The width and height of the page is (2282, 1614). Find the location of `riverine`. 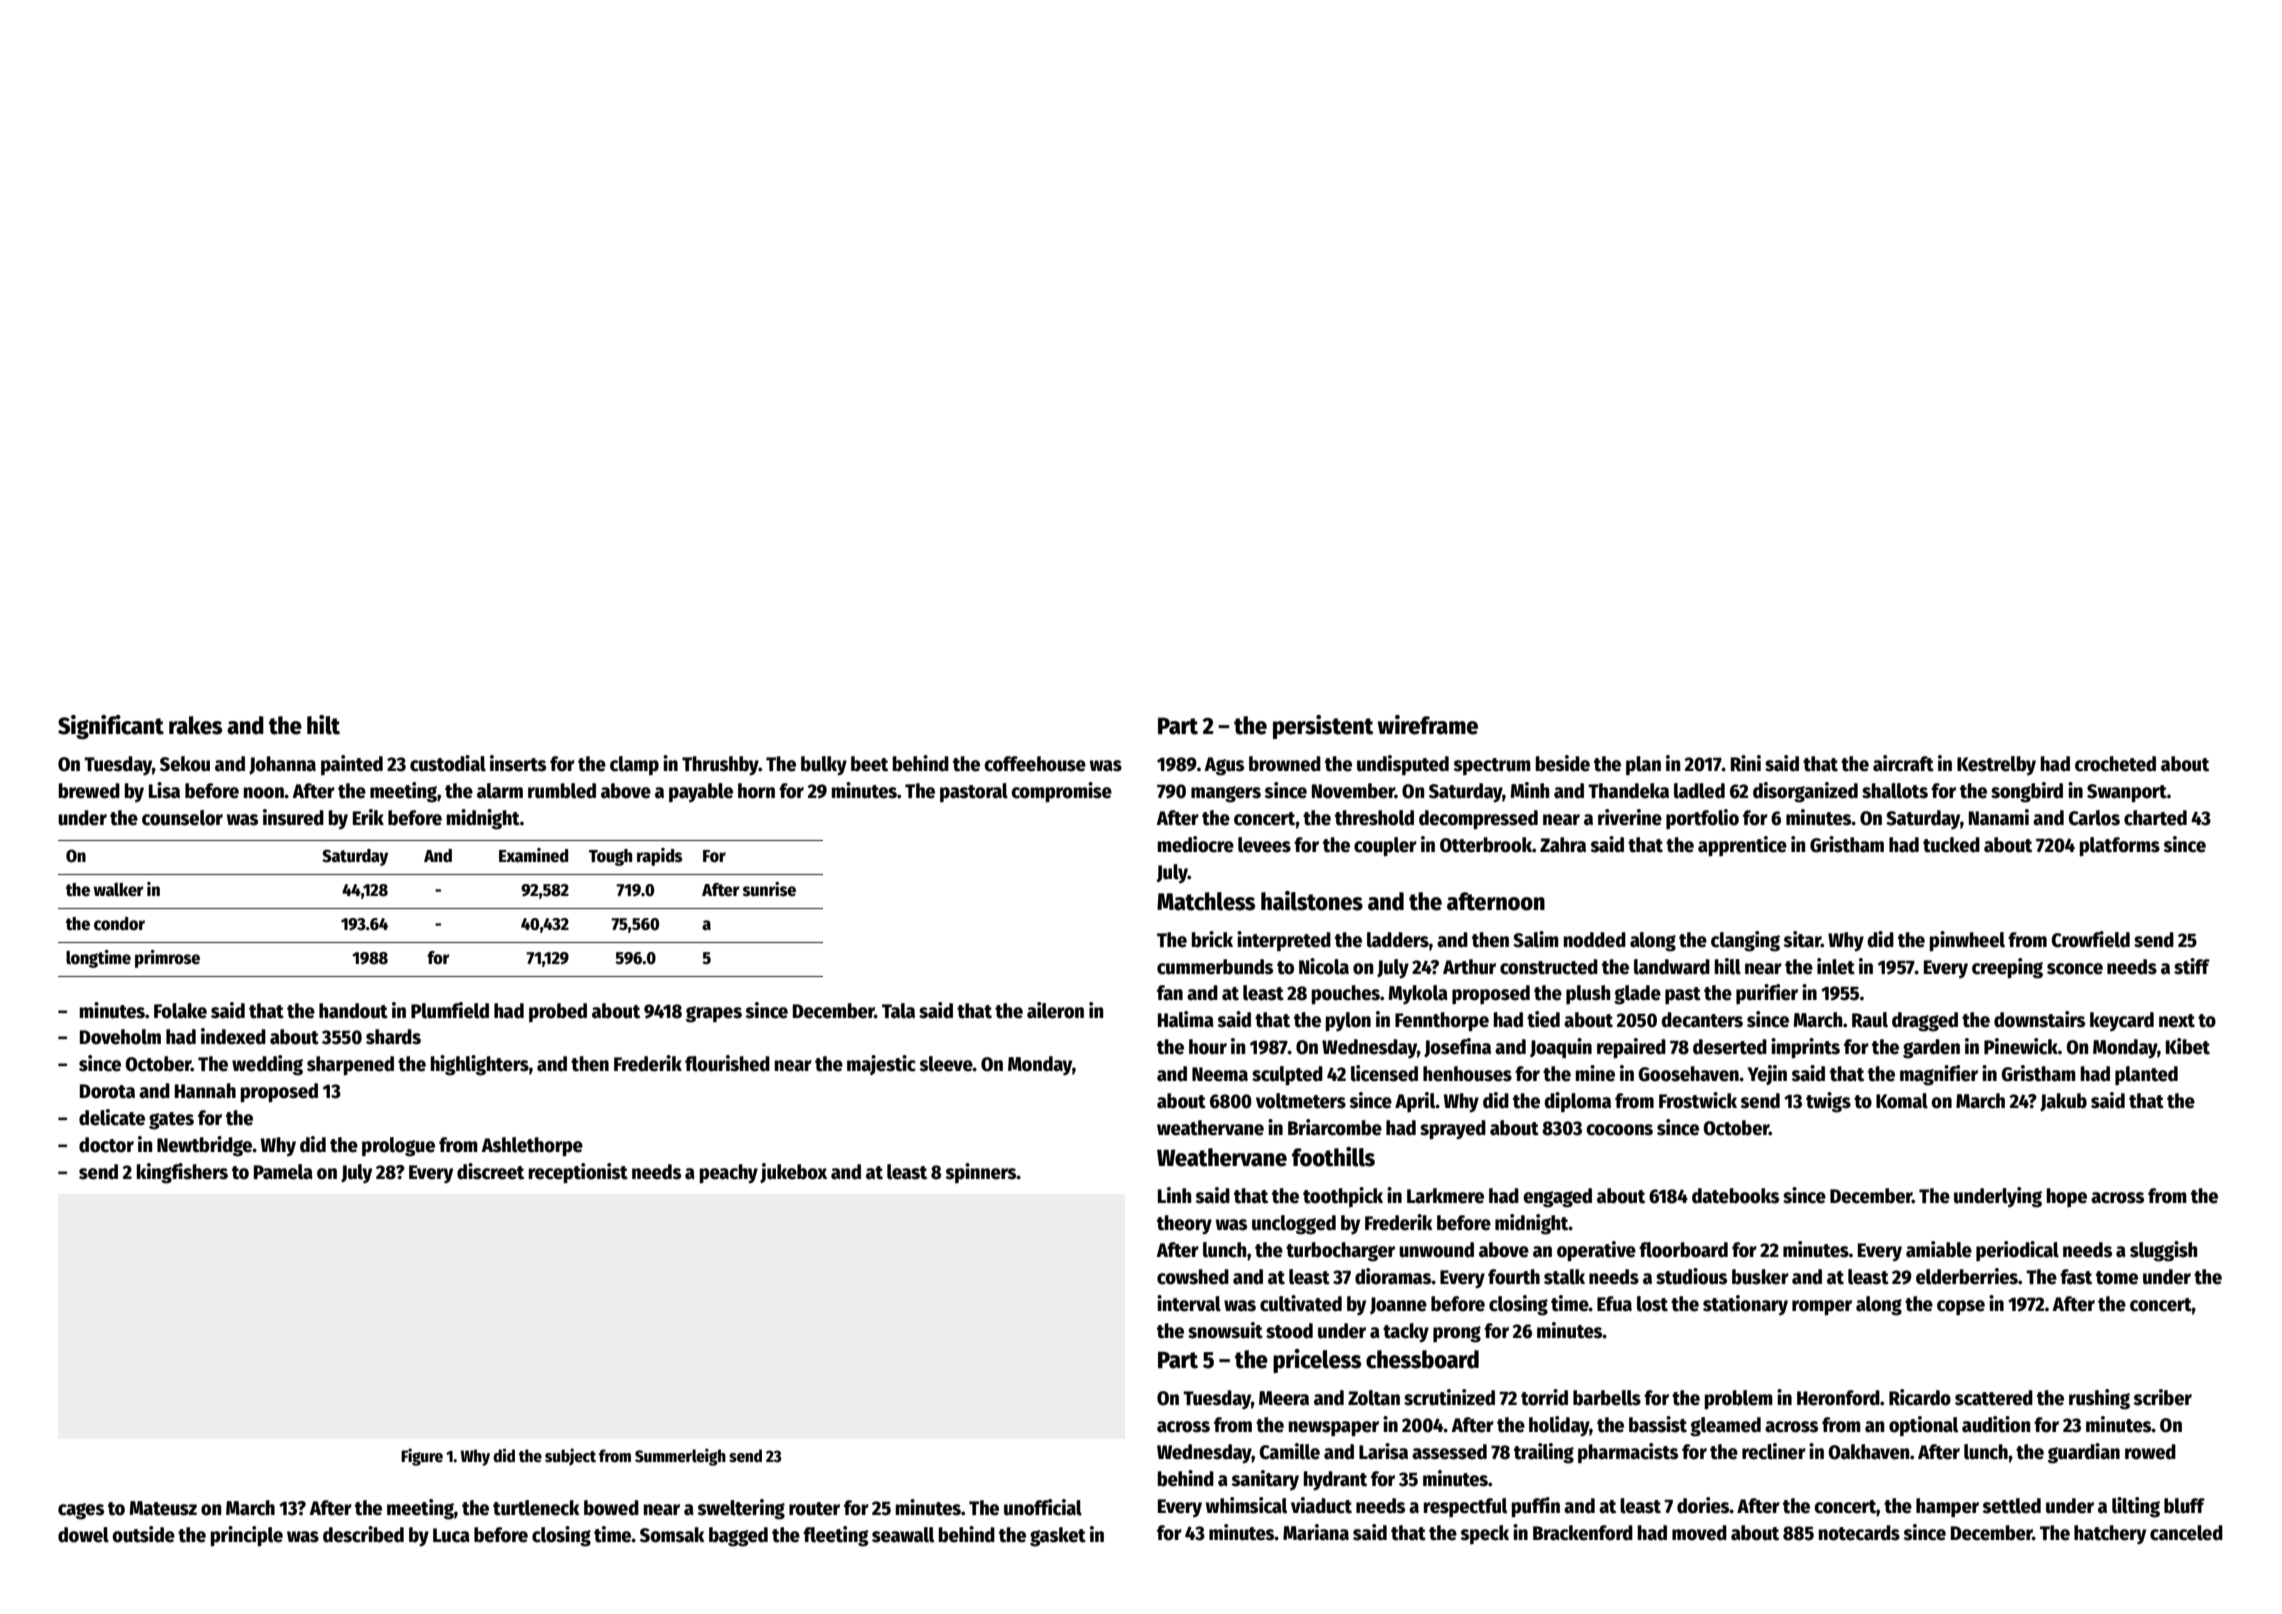

riverine is located at coordinates (1630, 817).
